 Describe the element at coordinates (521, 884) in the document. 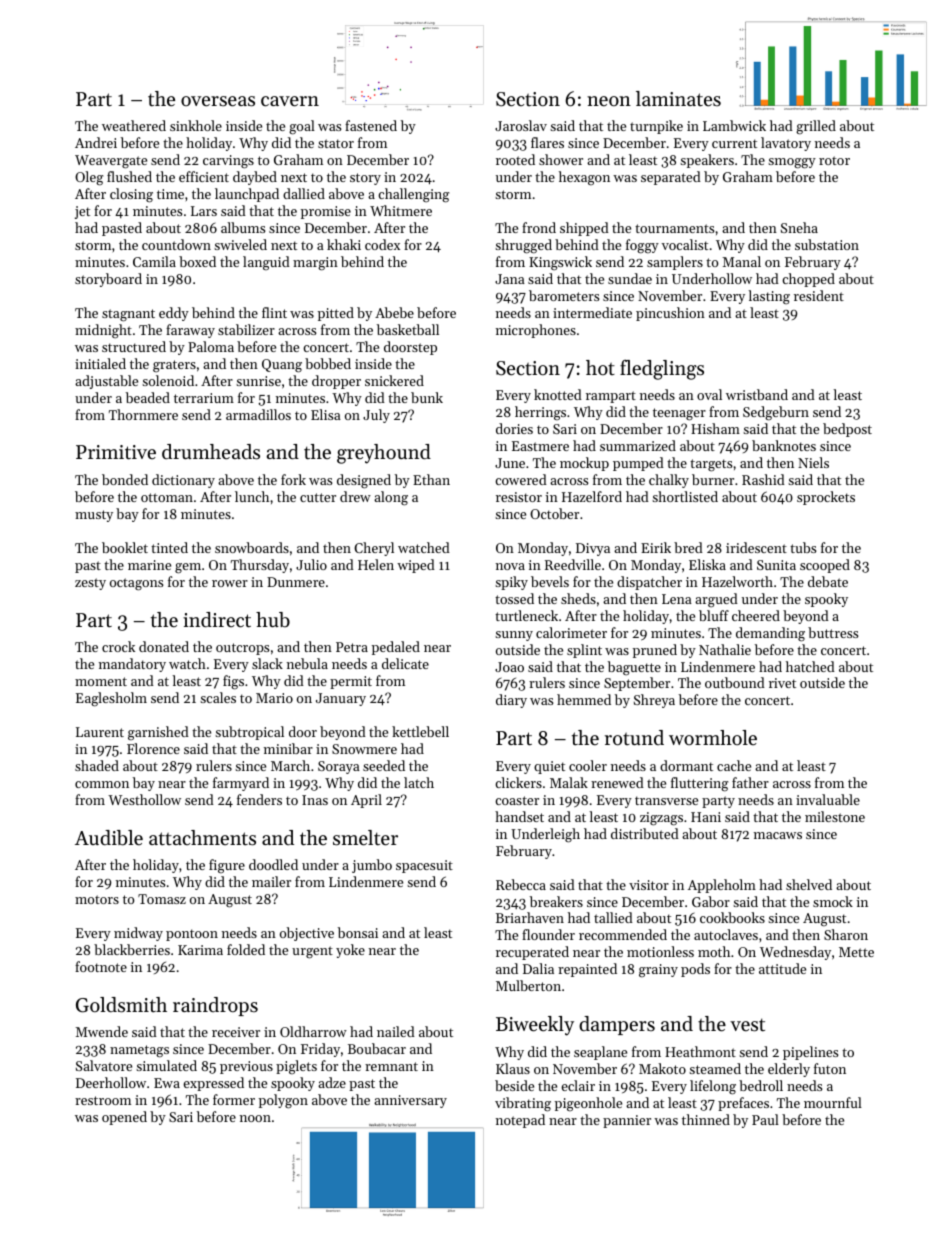

I see `Rebecca` at that location.
